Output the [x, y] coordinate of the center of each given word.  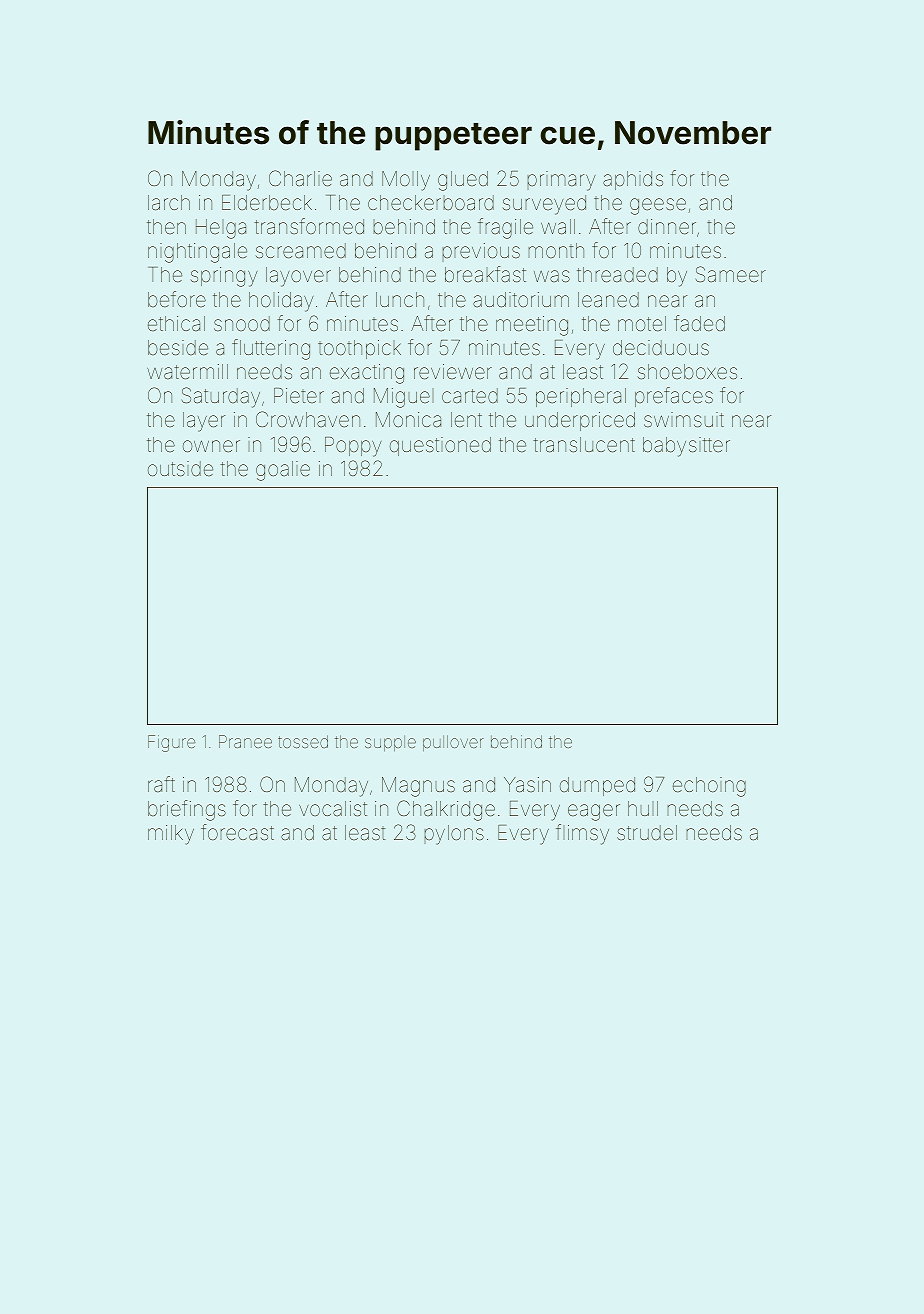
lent [466, 419]
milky [171, 835]
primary [561, 181]
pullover [453, 743]
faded [699, 323]
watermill [187, 371]
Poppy [353, 447]
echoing [709, 787]
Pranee [245, 741]
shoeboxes [687, 371]
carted [470, 395]
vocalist [333, 808]
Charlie [300, 178]
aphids [633, 180]
